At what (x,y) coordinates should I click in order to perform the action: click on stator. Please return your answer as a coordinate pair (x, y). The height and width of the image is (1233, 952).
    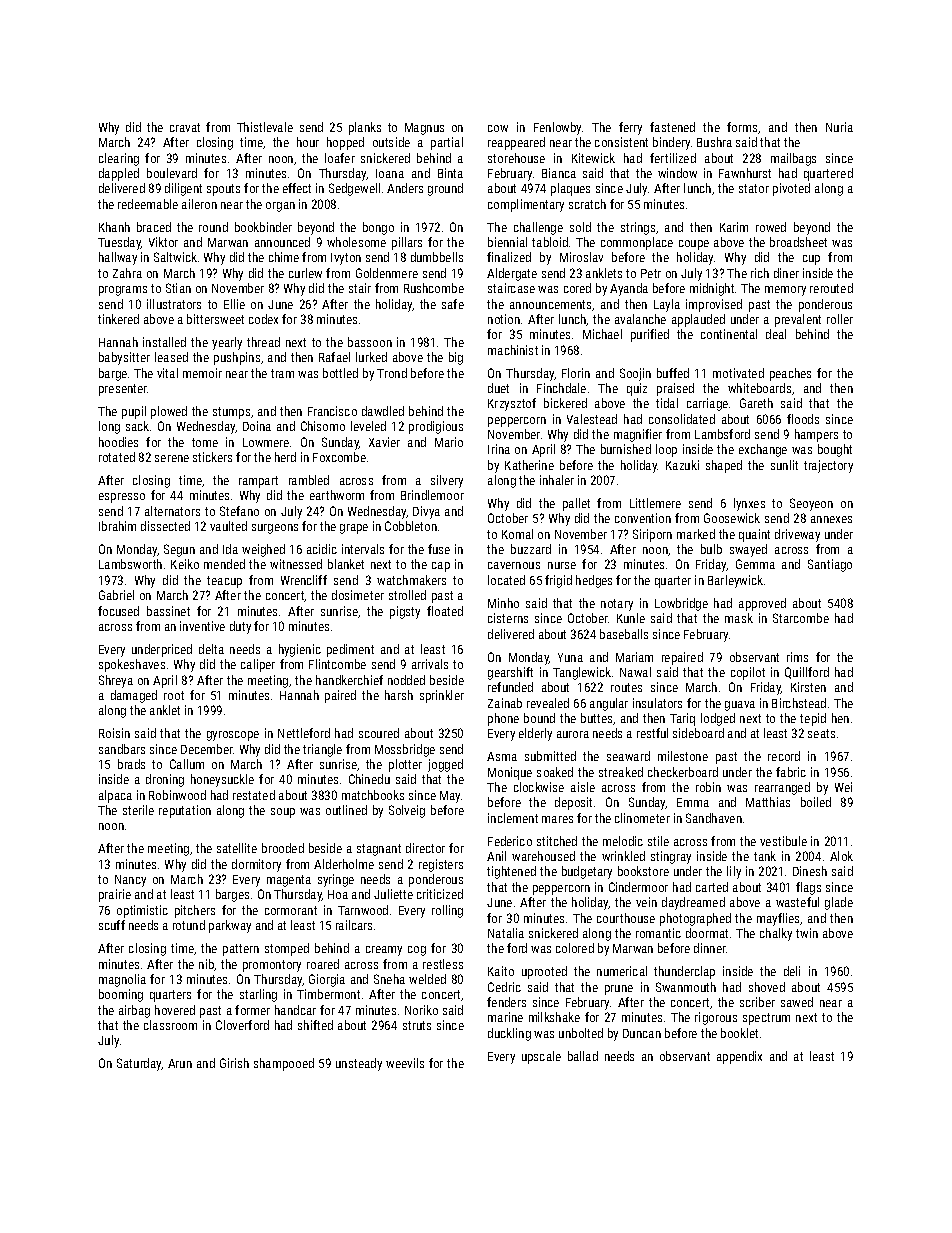
    Looking at the image, I should click on (754, 188).
